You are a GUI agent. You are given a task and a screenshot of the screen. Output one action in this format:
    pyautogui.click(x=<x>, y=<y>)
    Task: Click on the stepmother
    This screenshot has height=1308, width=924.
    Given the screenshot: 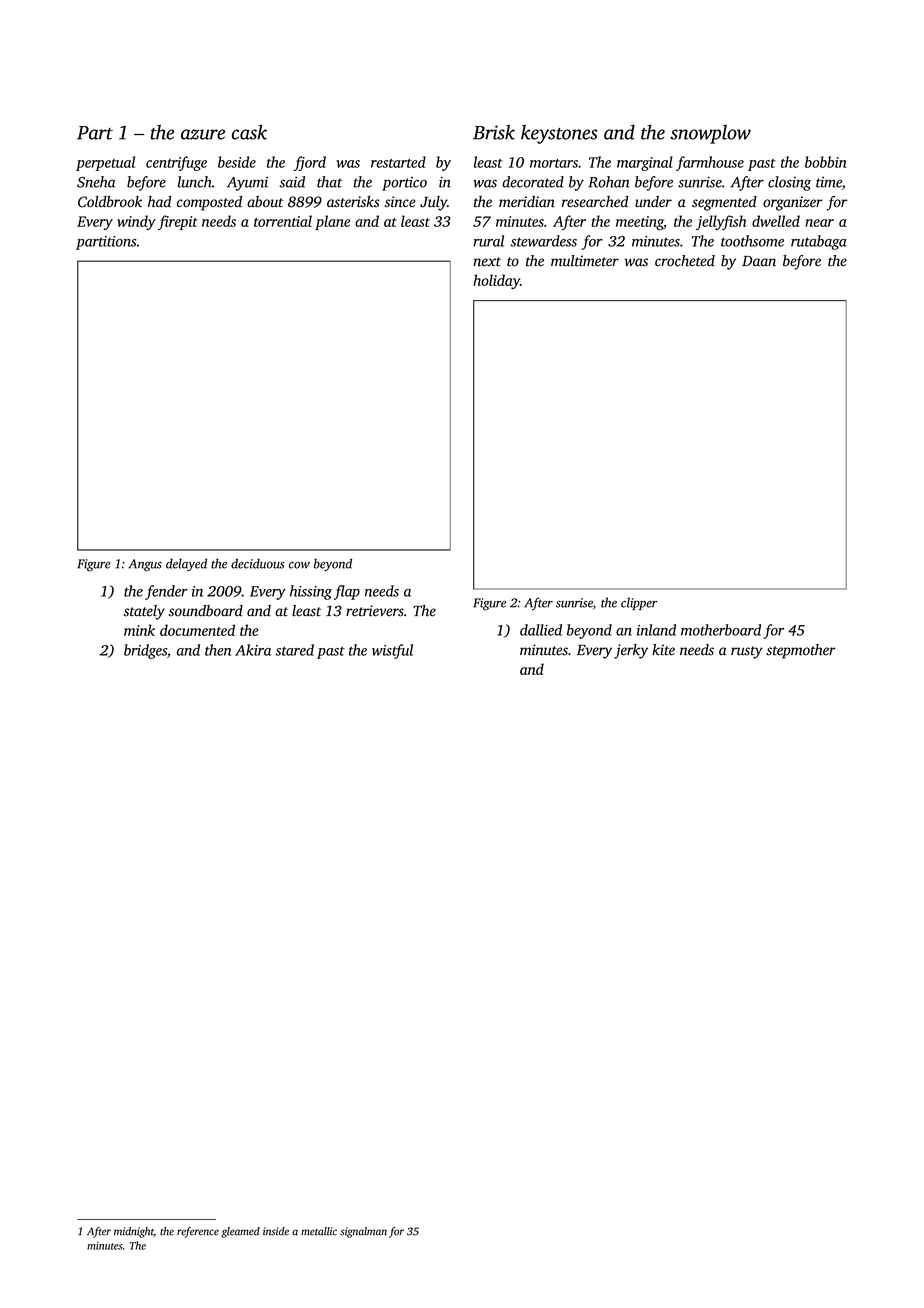 What is the action you would take?
    pyautogui.click(x=801, y=651)
